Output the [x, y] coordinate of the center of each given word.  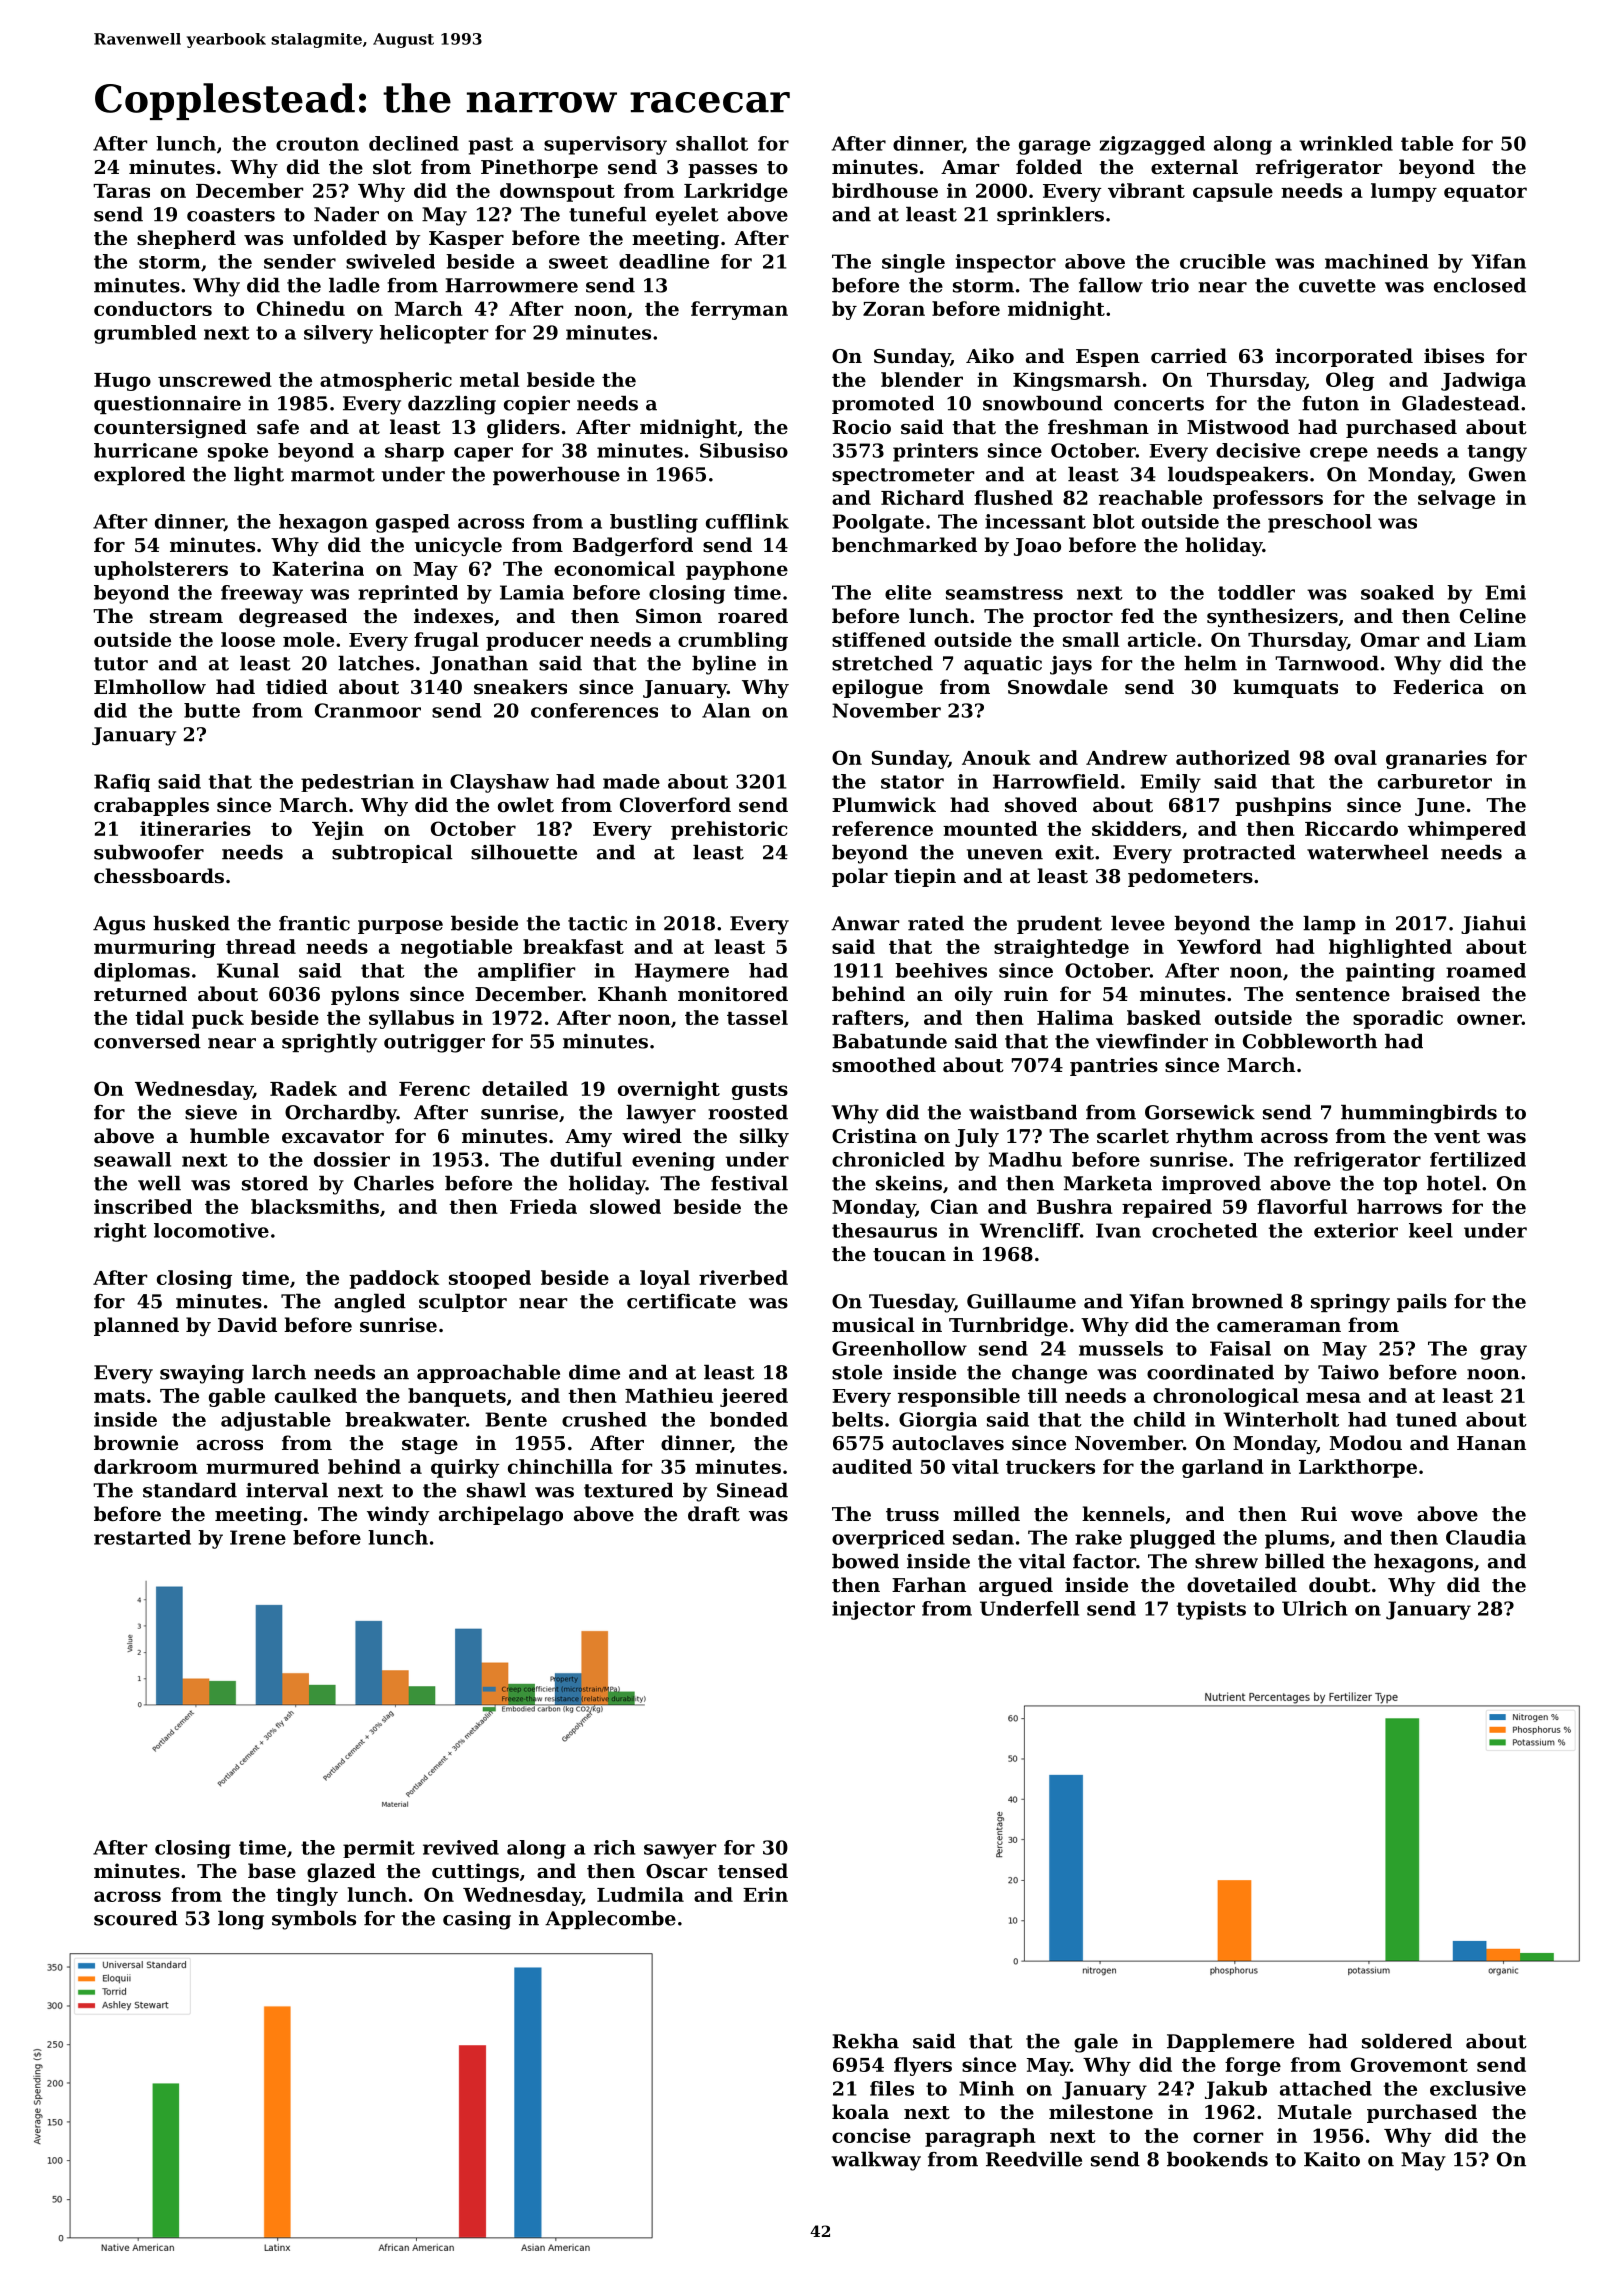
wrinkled [1346, 143]
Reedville [1034, 2159]
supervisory [605, 145]
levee [1138, 923]
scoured [136, 1918]
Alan [726, 710]
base [272, 1871]
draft [714, 1514]
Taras [121, 191]
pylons [365, 995]
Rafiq [122, 783]
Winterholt [1281, 1419]
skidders [1136, 828]
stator [912, 782]
